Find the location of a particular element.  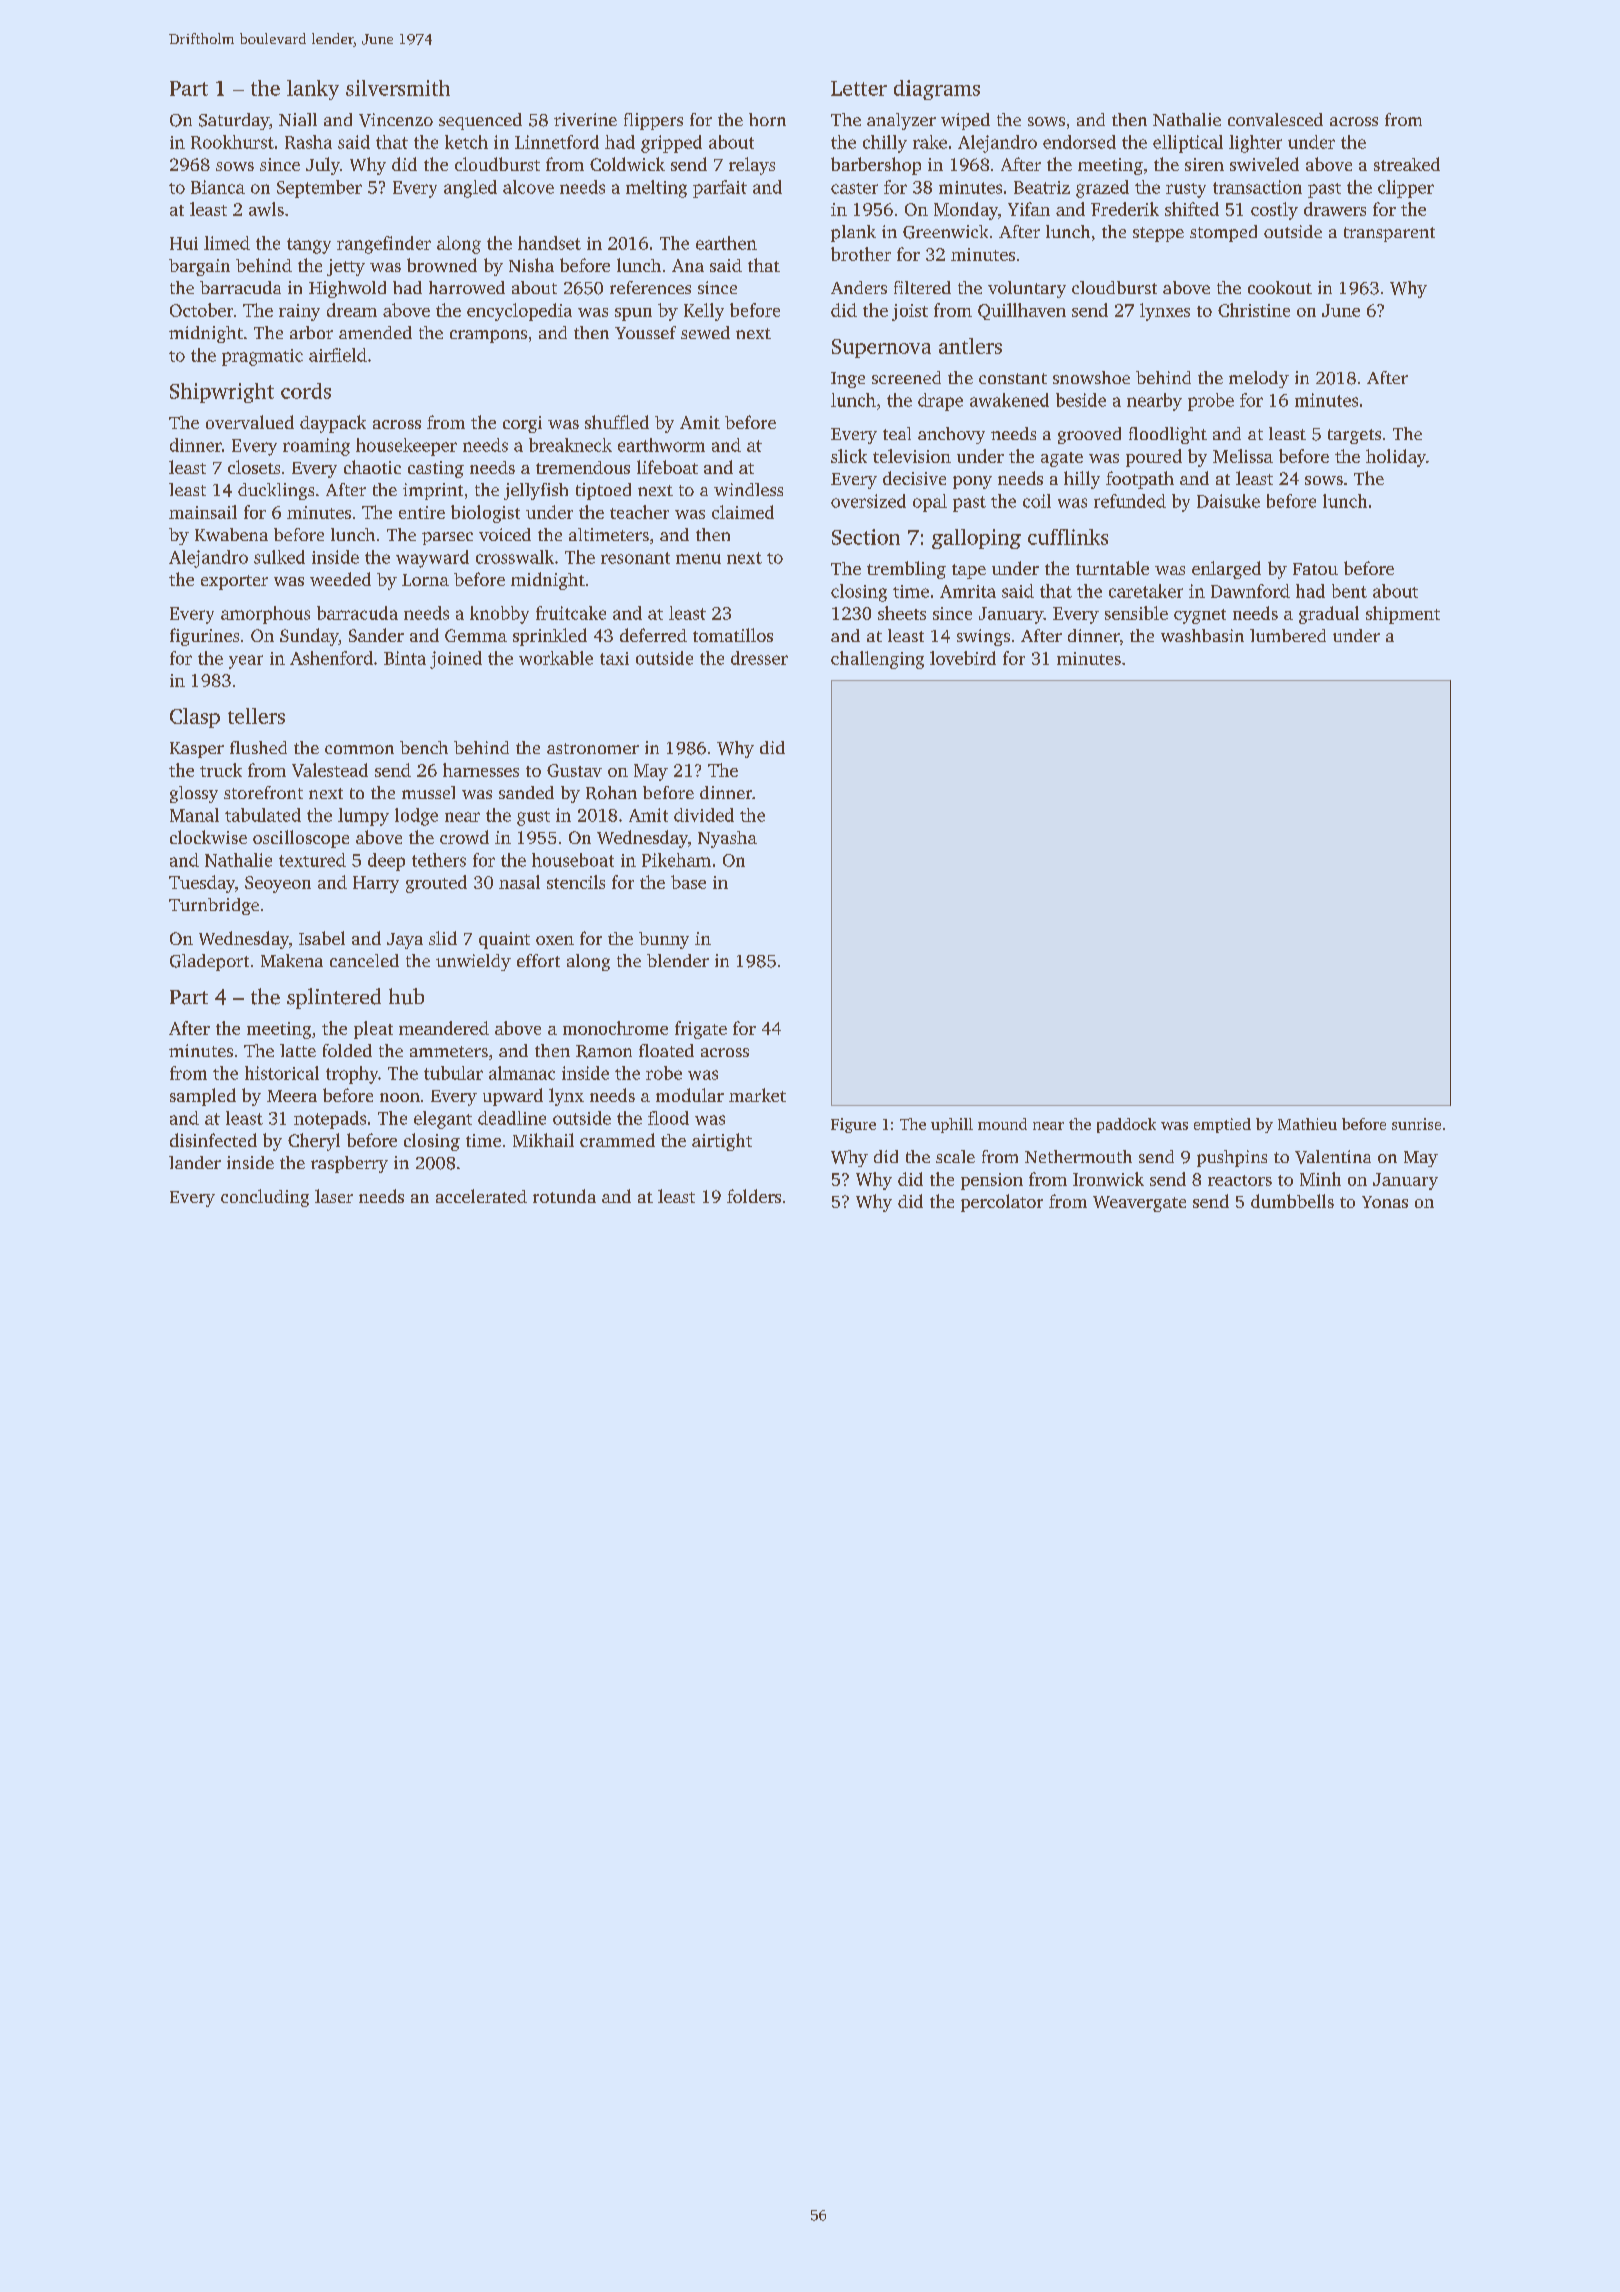

shifted is located at coordinates (1192, 209).
